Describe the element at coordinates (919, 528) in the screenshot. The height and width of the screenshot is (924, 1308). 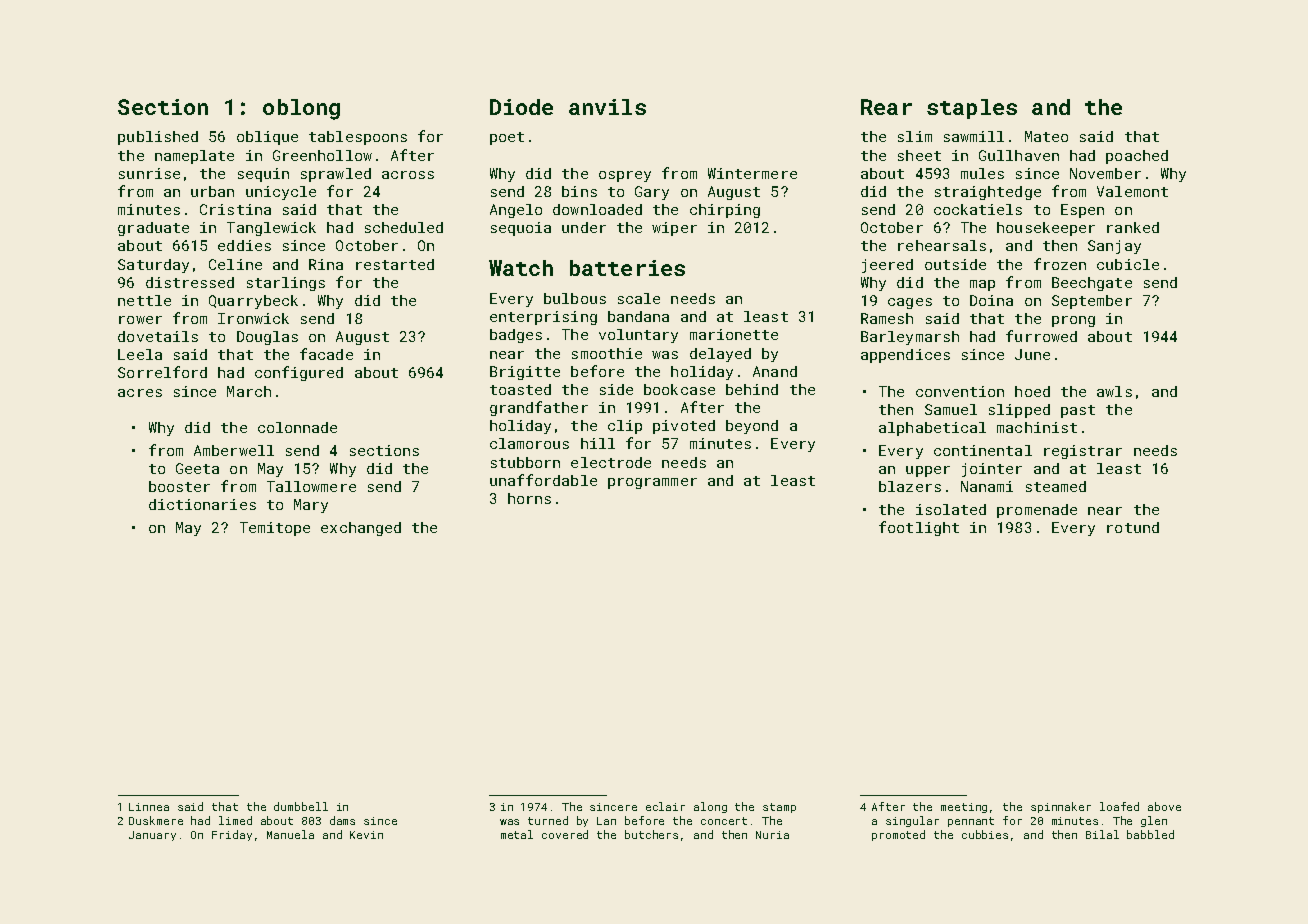
I see `footlight` at that location.
